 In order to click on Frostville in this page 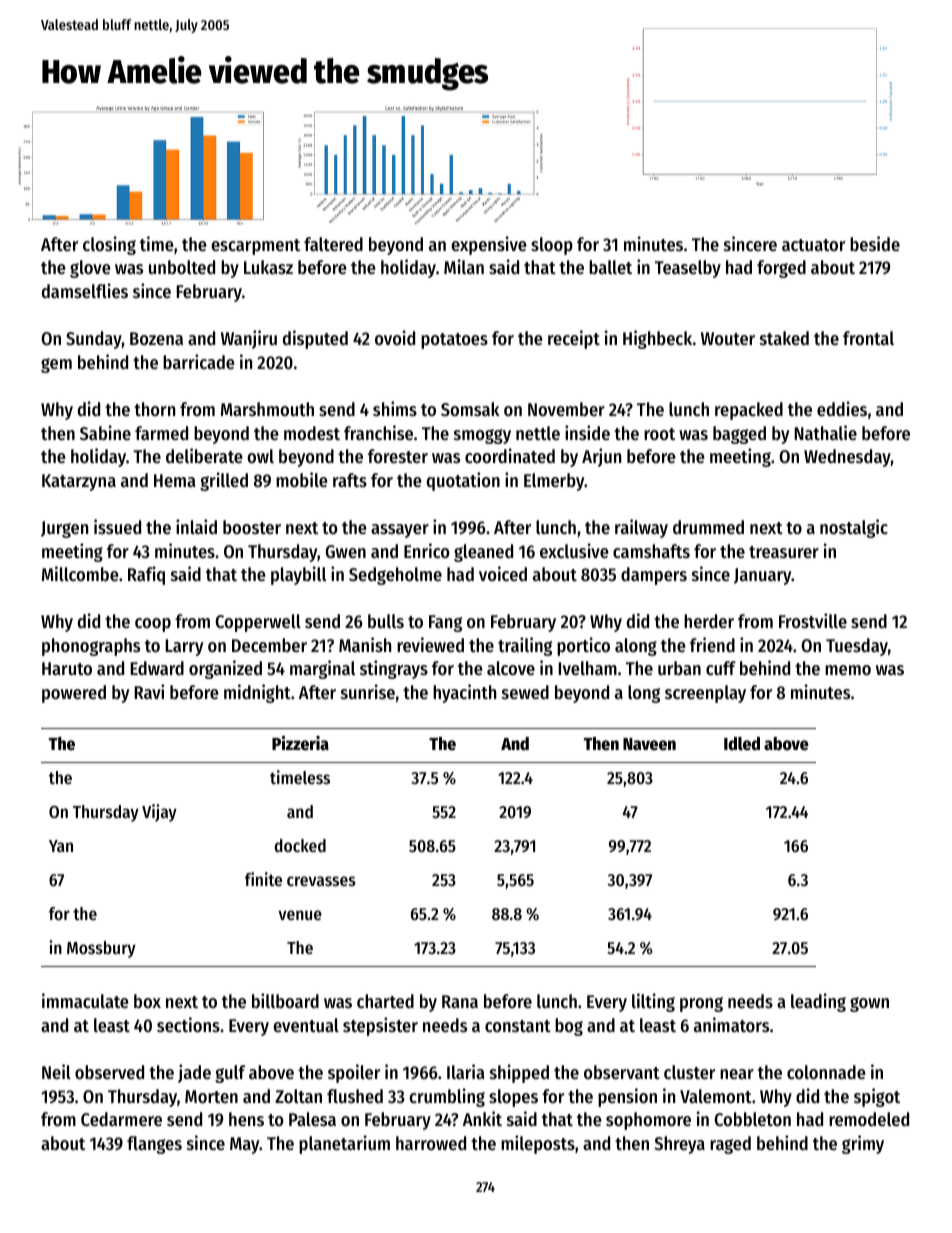, I will do `click(813, 620)`.
